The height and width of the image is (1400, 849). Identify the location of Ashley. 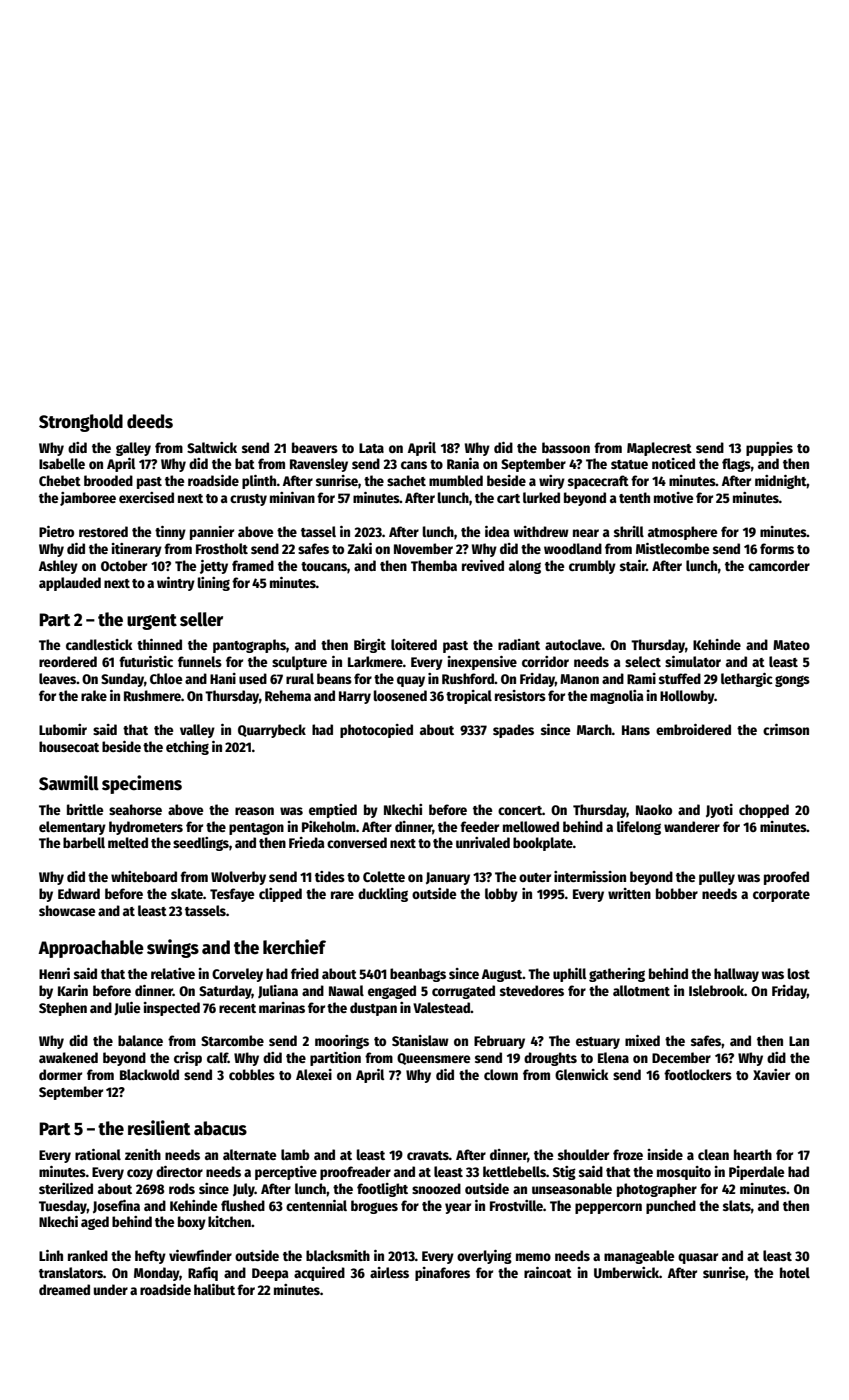
(58, 567).
